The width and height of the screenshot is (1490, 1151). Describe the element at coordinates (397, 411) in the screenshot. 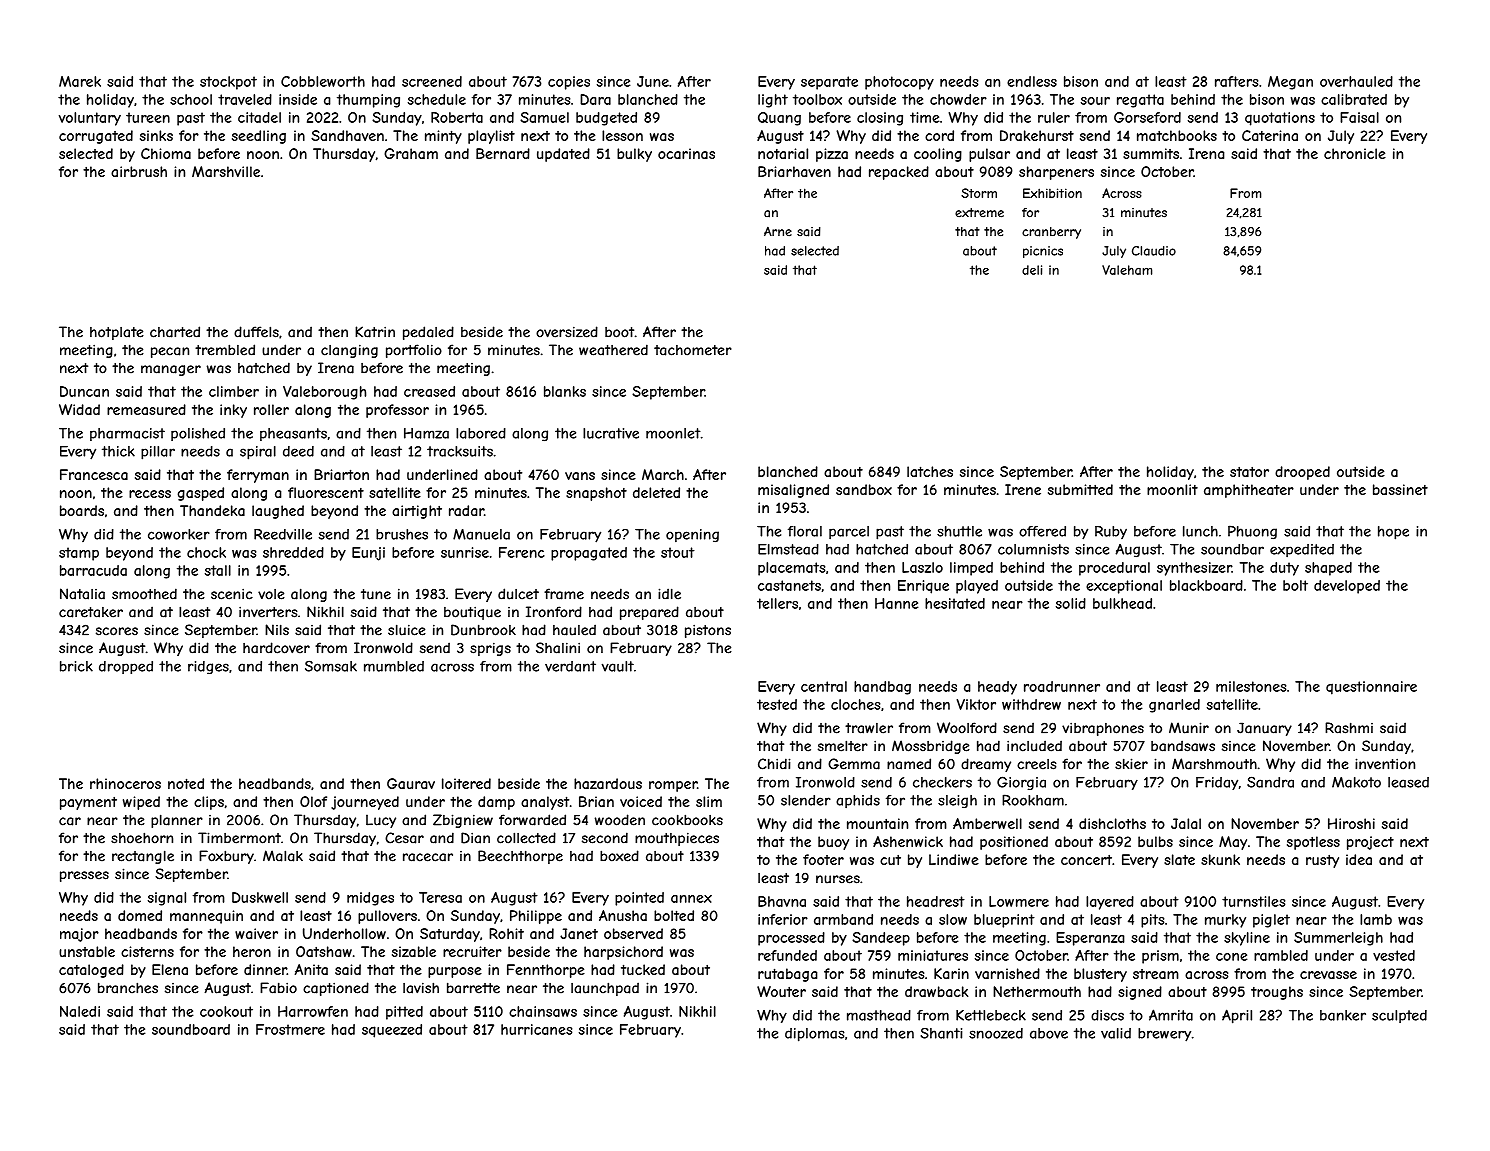

I see `professor` at that location.
